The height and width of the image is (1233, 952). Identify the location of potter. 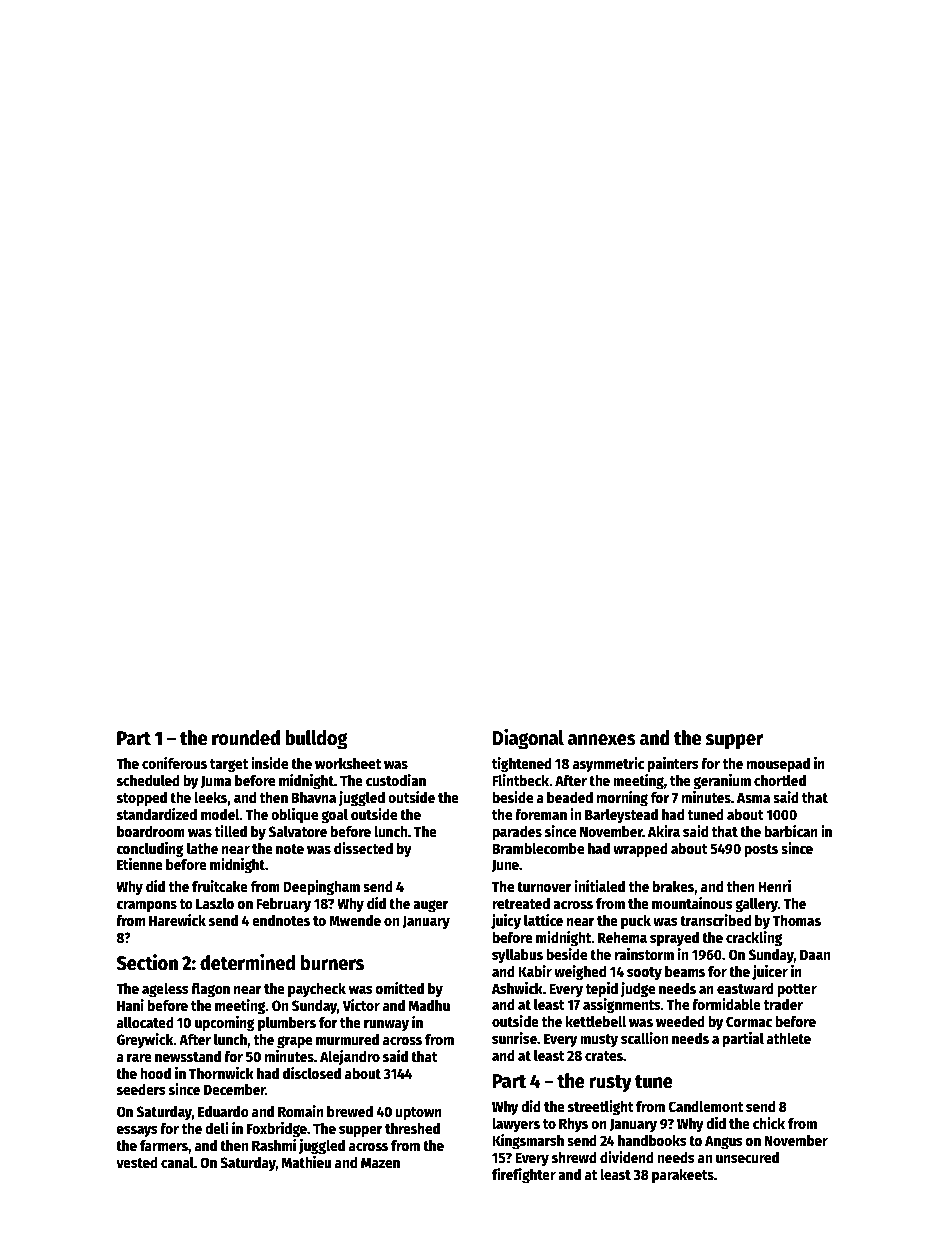
(797, 990).
